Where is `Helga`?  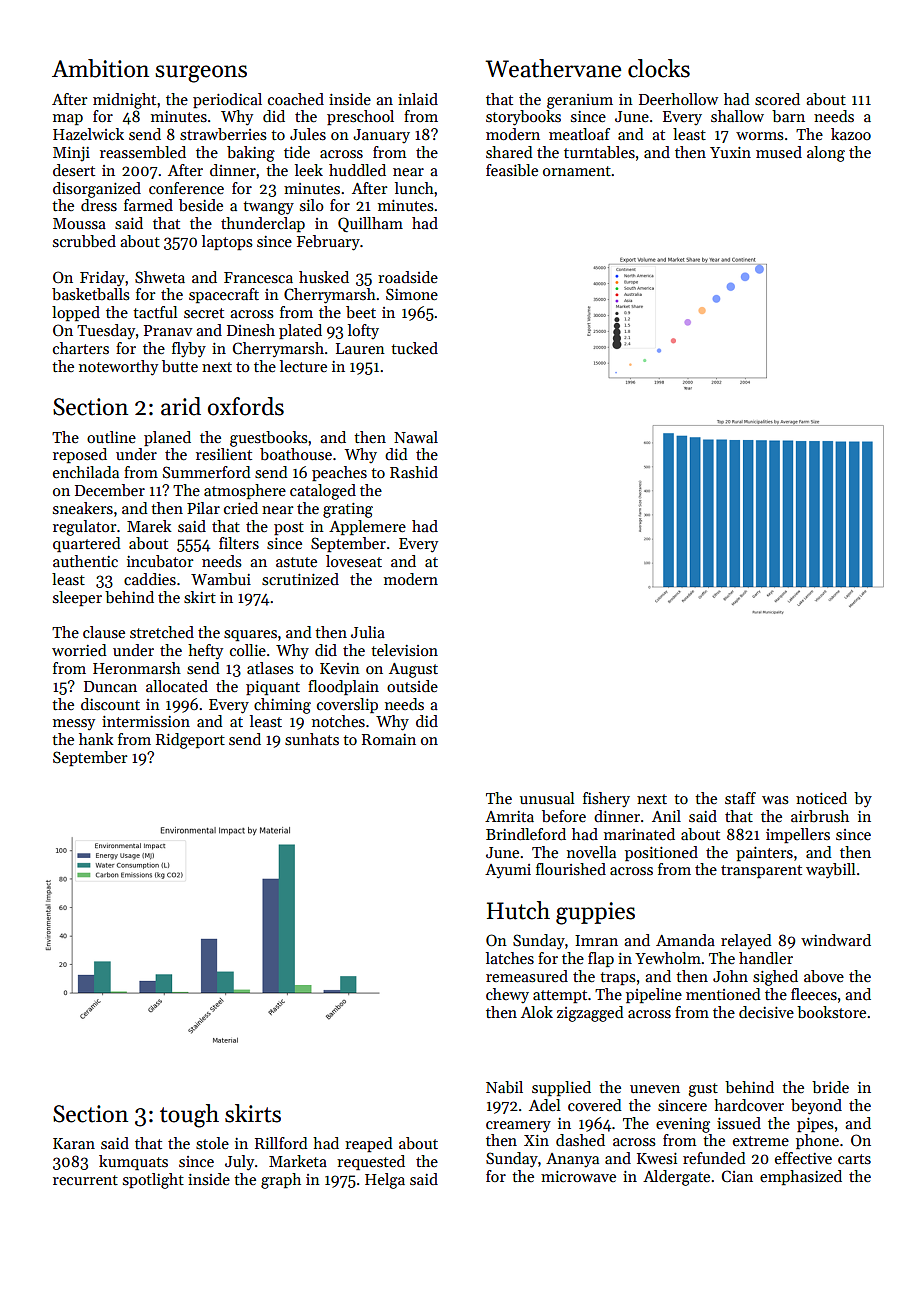
Helga is located at coordinates (385, 1181).
